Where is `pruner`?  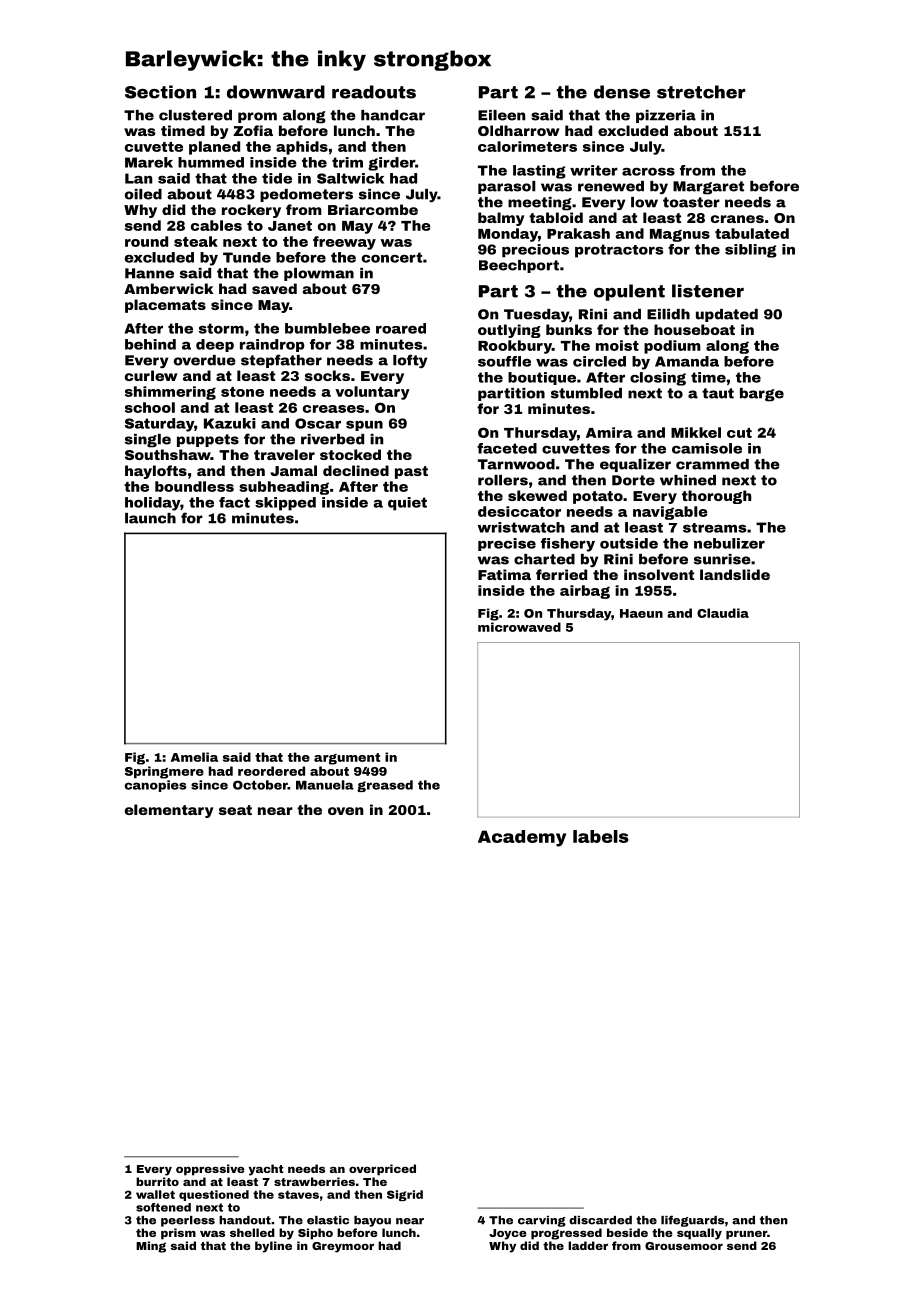 pruner is located at coordinates (746, 1235).
